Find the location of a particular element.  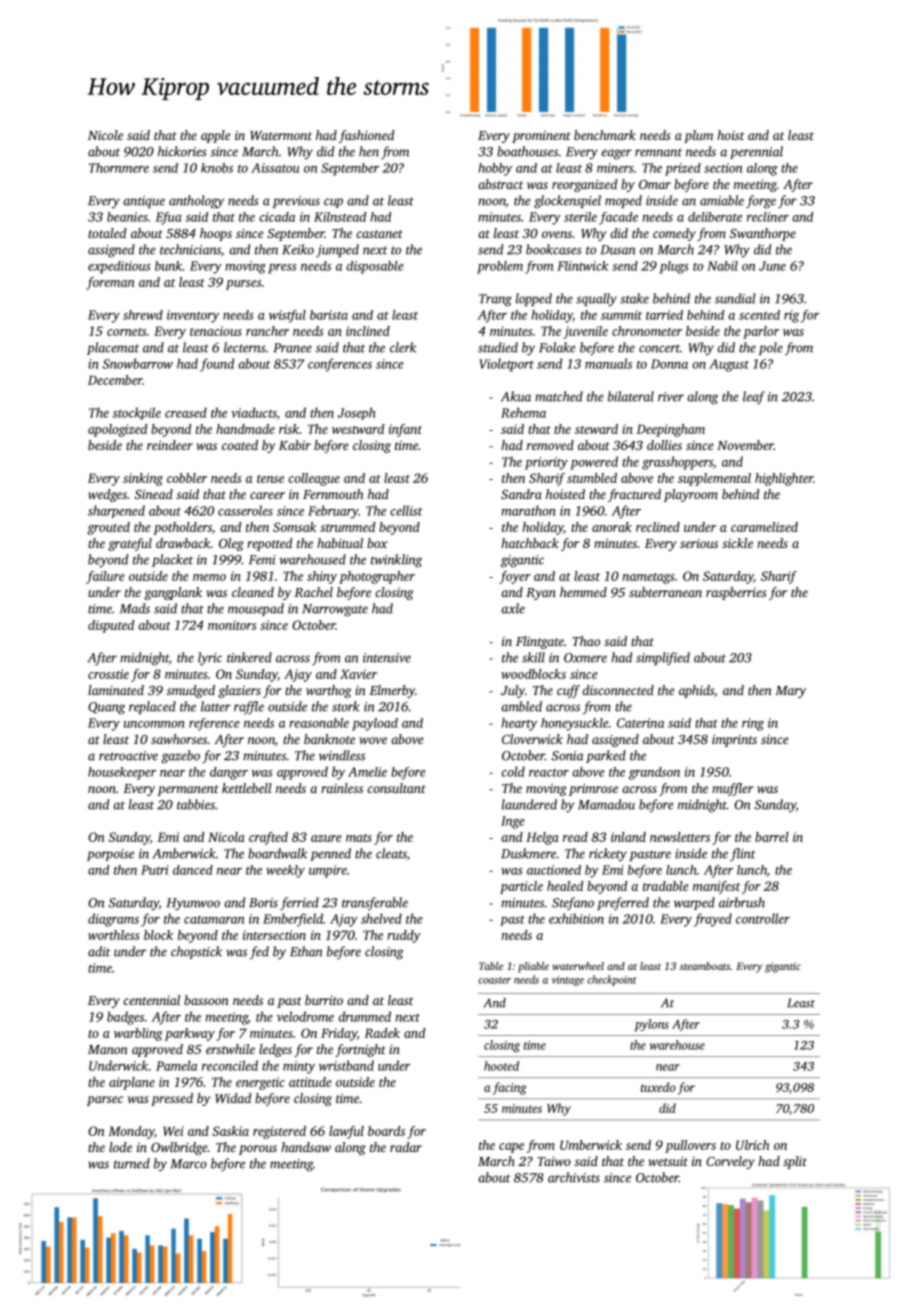

manifest is located at coordinates (716, 887).
